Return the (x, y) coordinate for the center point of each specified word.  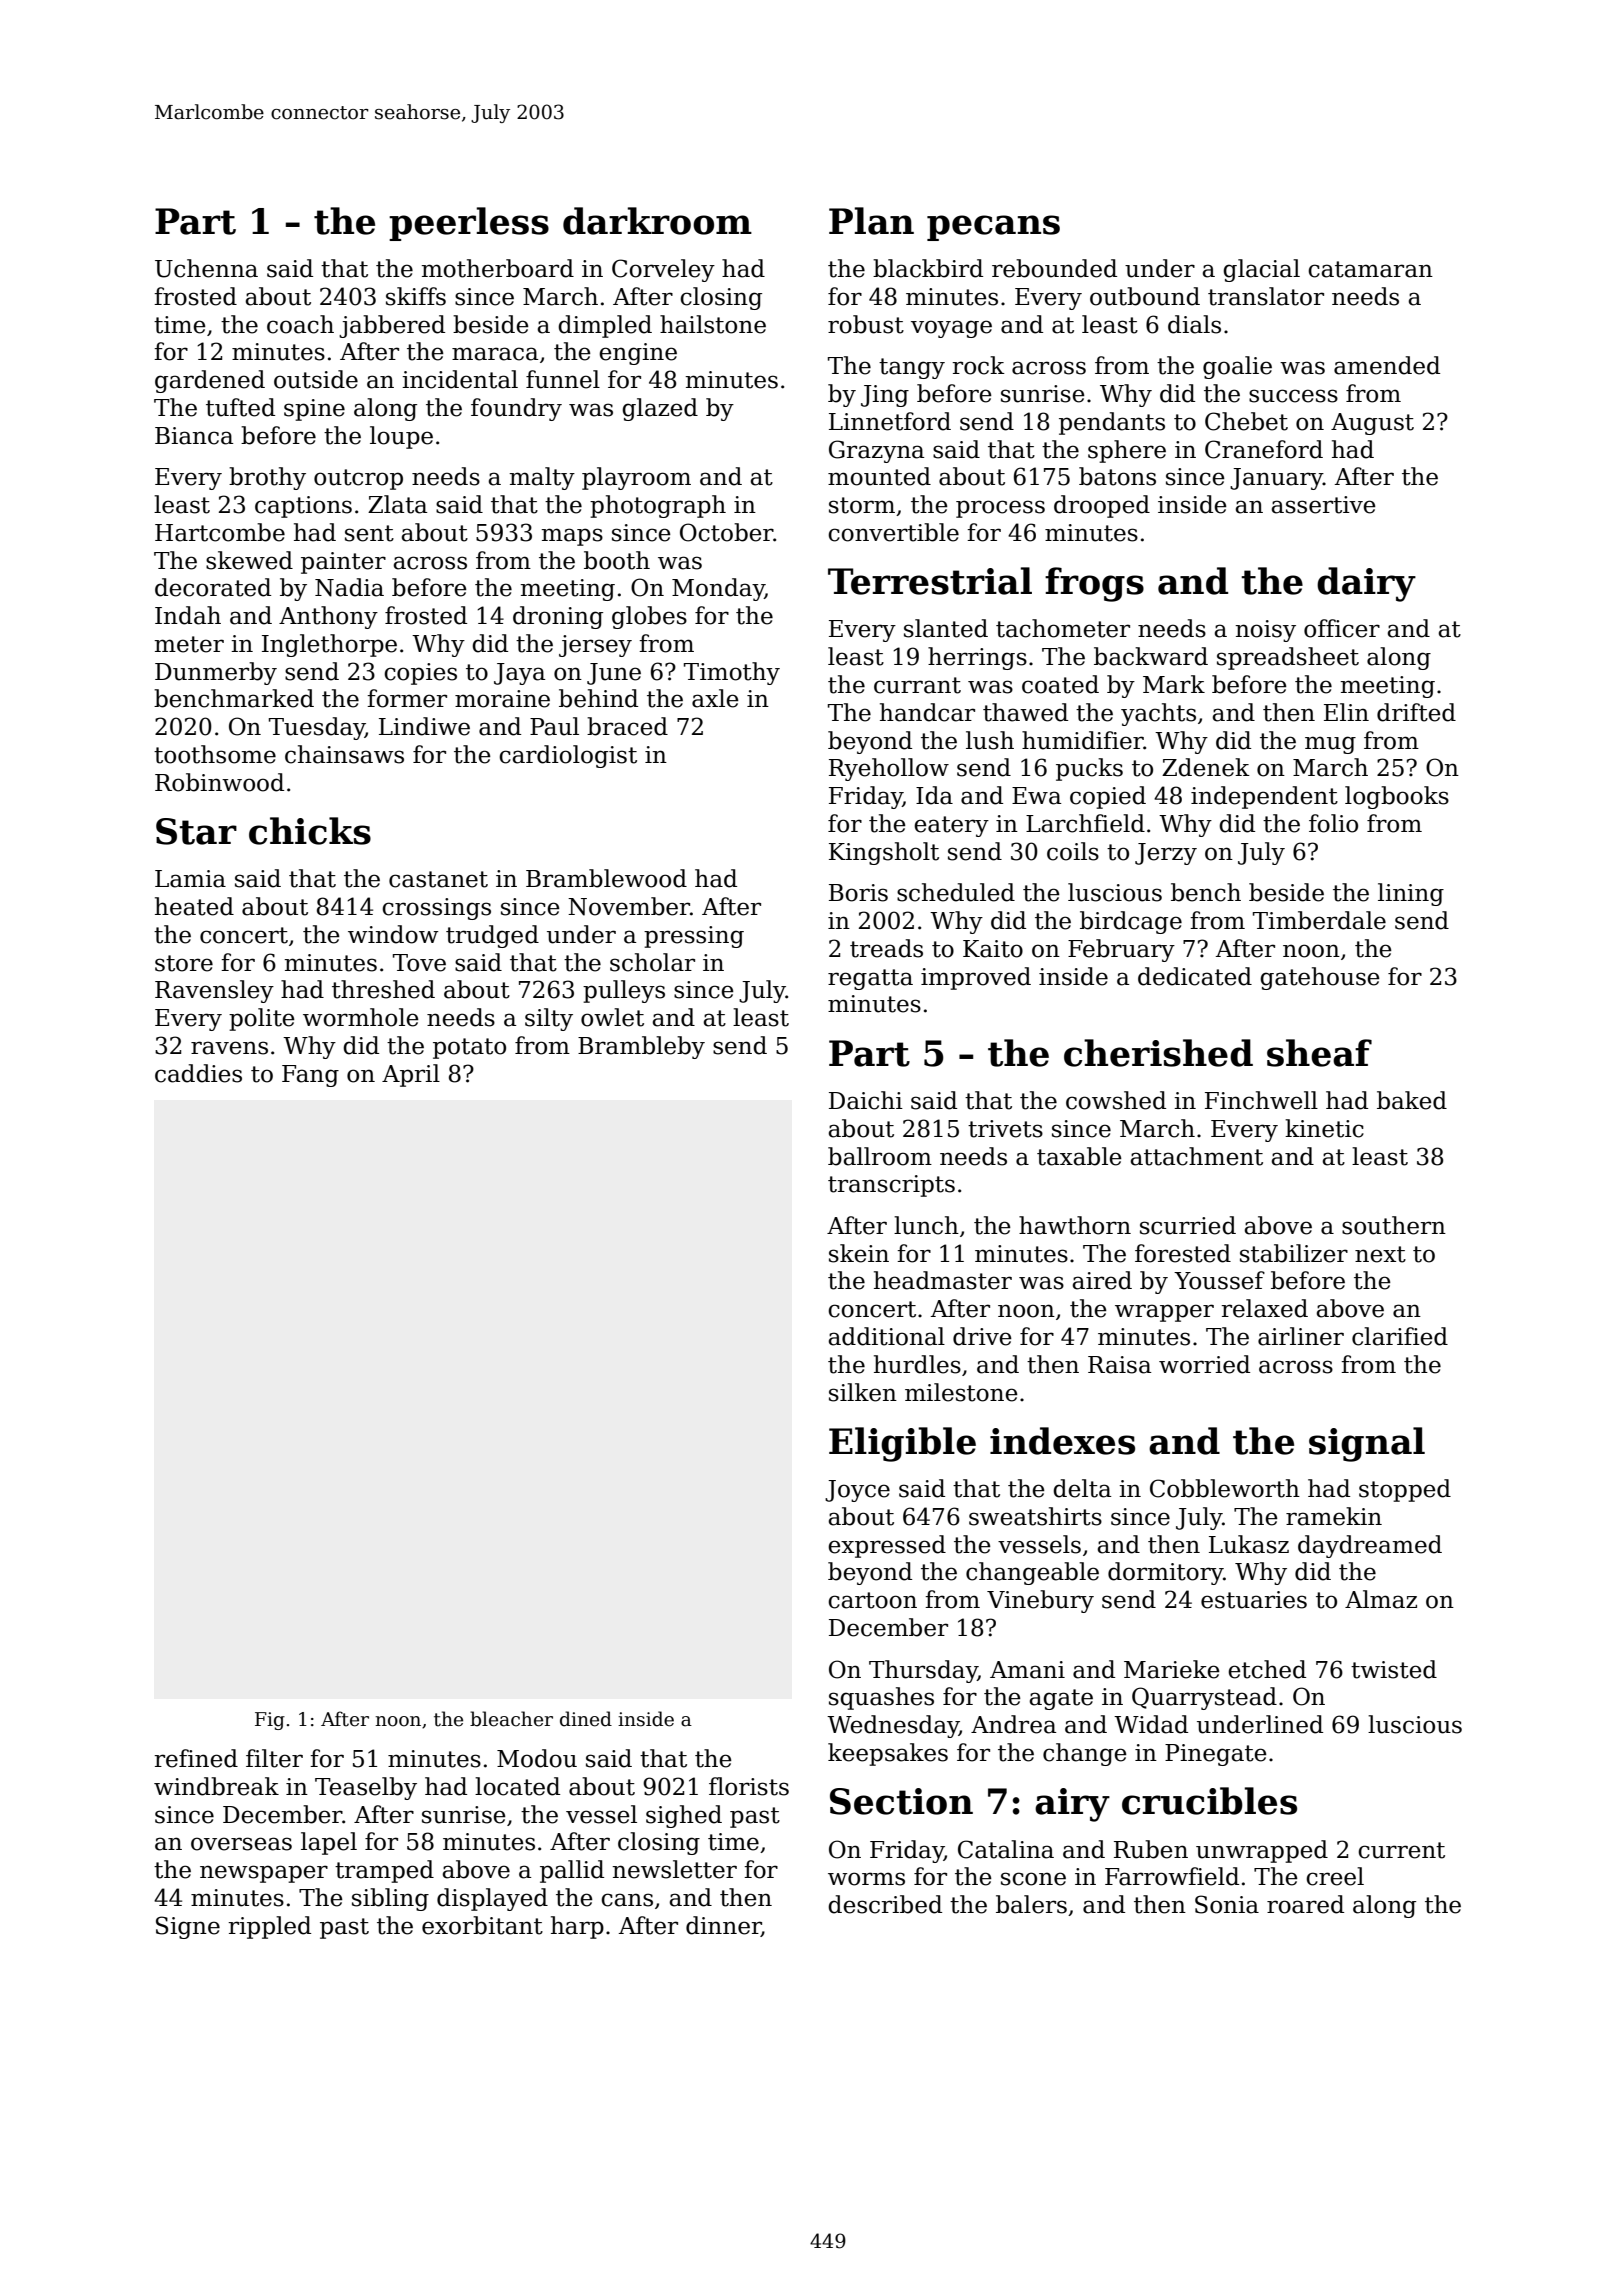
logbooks (1397, 797)
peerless (469, 224)
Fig (270, 1721)
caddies (198, 1073)
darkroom (657, 221)
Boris (858, 893)
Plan (871, 221)
